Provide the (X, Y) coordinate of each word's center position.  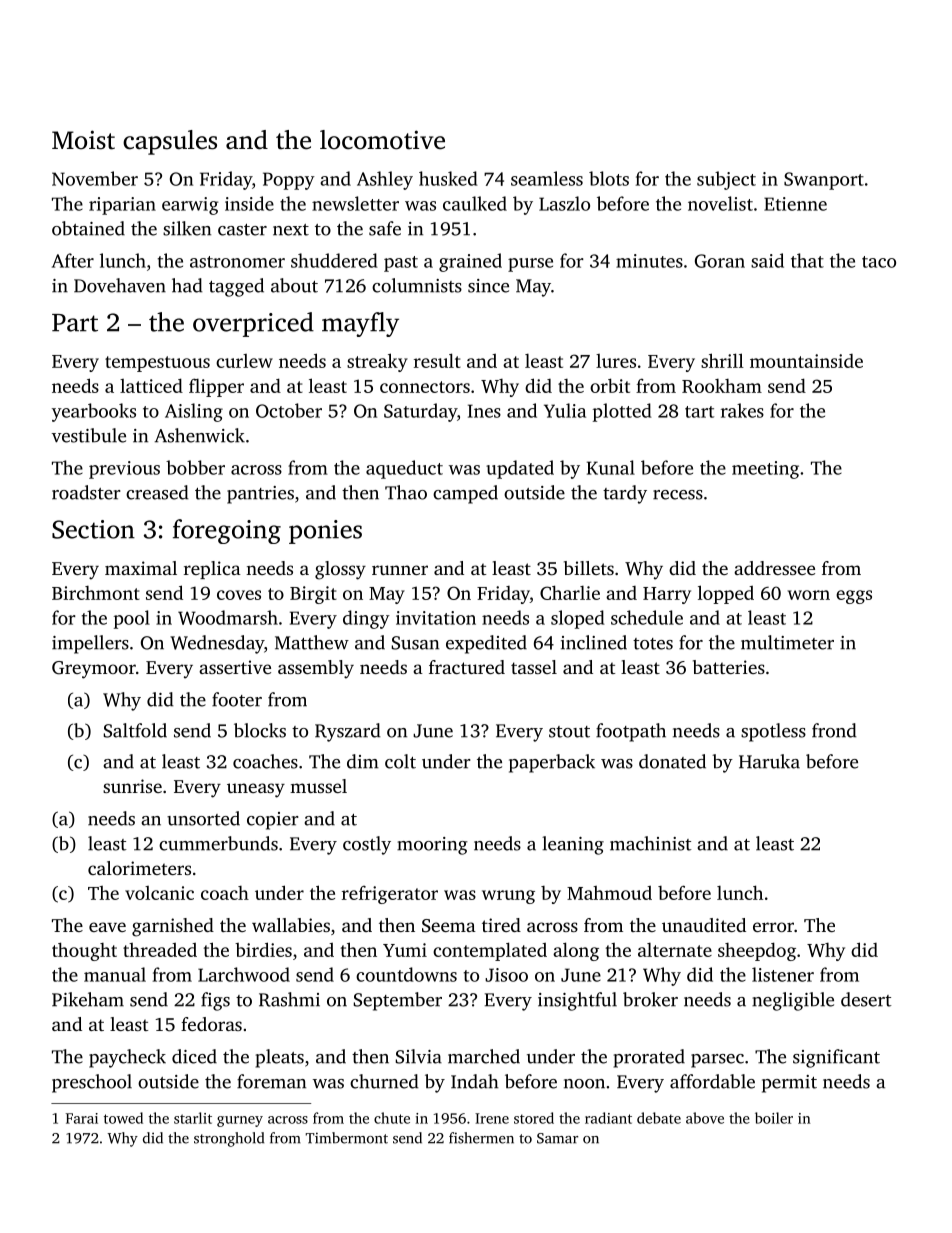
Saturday (420, 412)
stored (534, 1118)
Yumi (405, 950)
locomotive (382, 140)
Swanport (824, 181)
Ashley (385, 180)
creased (157, 492)
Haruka (769, 761)
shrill (722, 360)
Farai (82, 1118)
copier (273, 821)
